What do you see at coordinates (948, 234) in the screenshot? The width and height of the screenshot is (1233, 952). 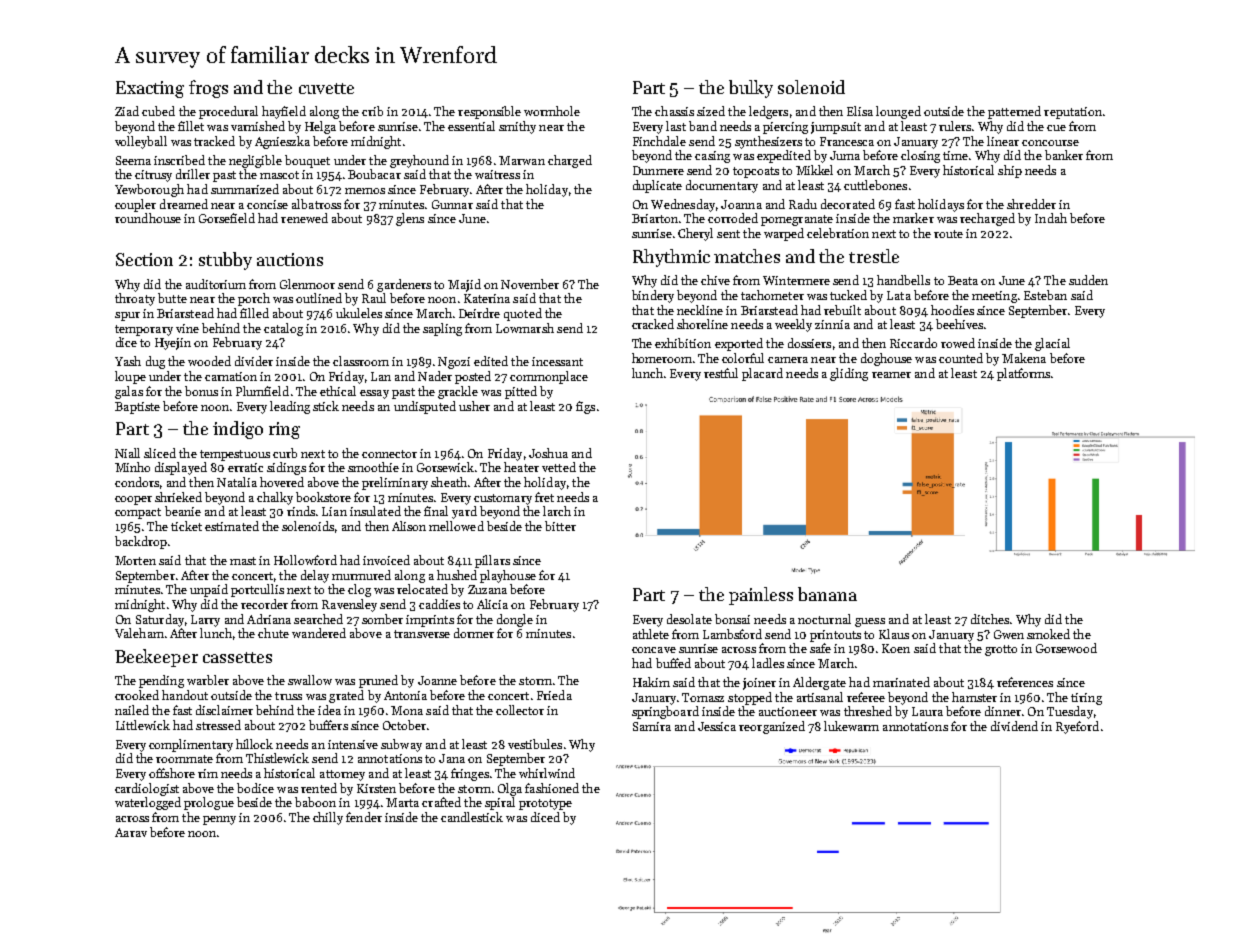 I see `route` at bounding box center [948, 234].
